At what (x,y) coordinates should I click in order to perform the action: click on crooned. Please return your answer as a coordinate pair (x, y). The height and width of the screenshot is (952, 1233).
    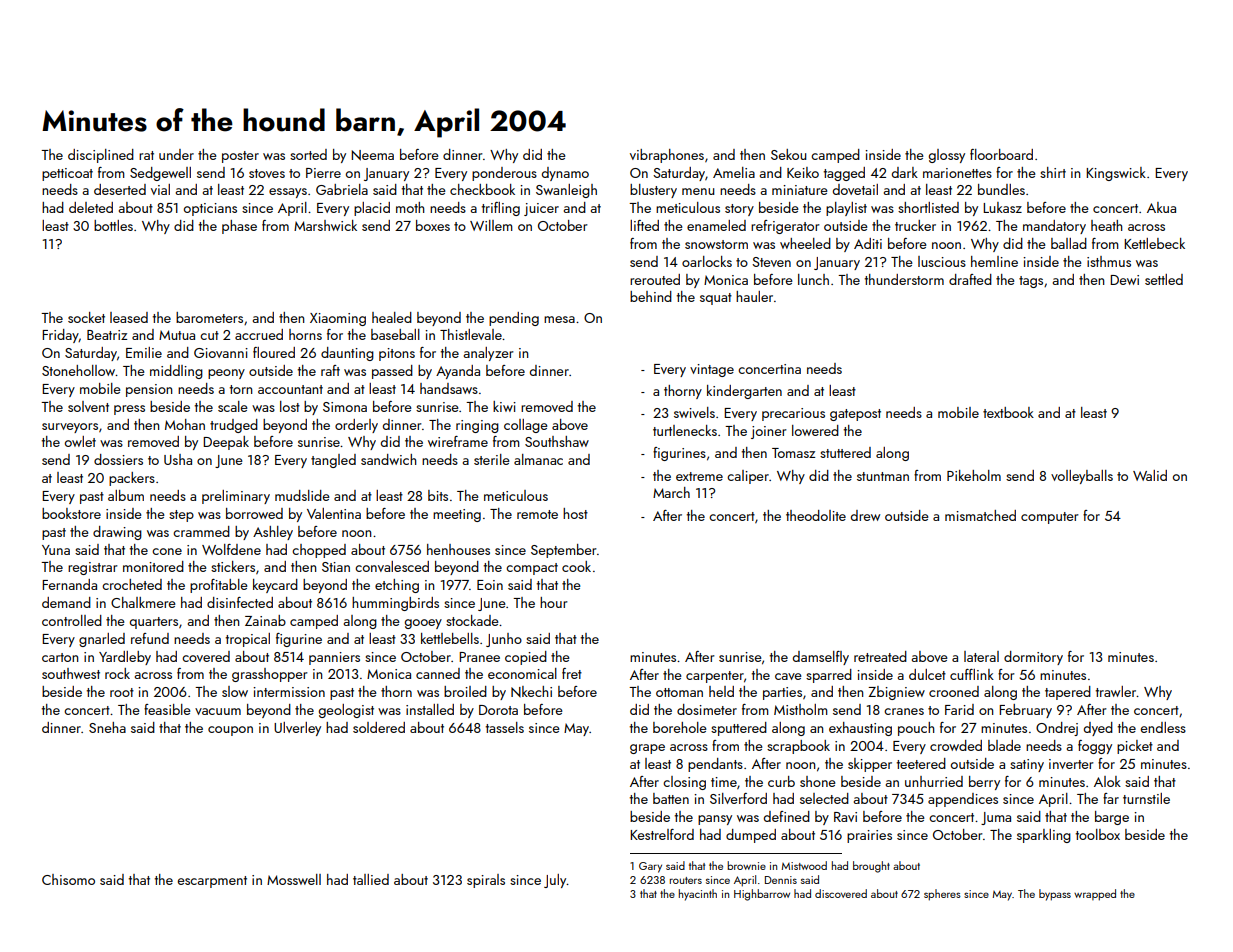
    Looking at the image, I should click on (954, 691).
